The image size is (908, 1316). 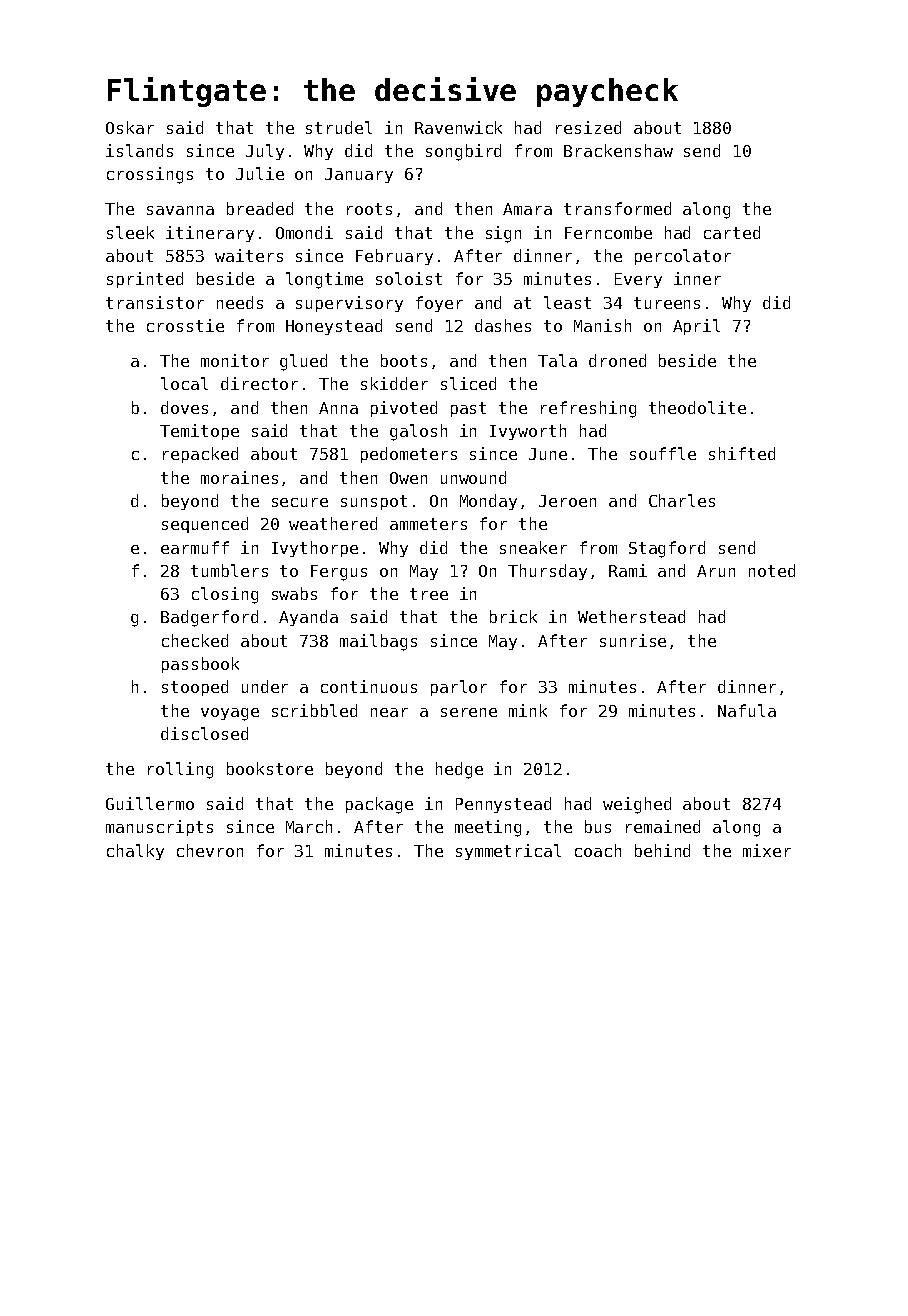 I want to click on Charles, so click(x=682, y=500).
